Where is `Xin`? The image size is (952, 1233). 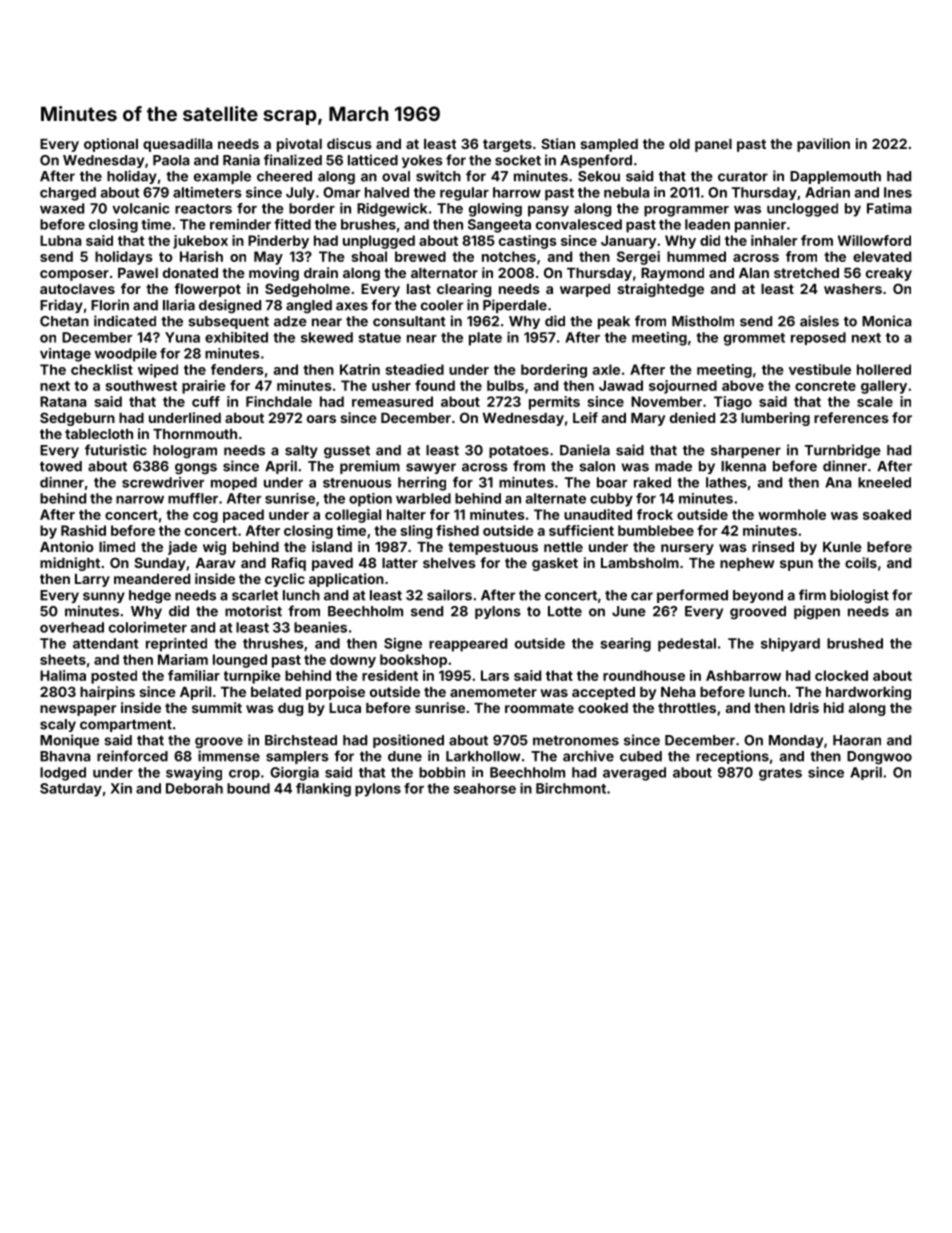
Xin is located at coordinates (121, 788).
